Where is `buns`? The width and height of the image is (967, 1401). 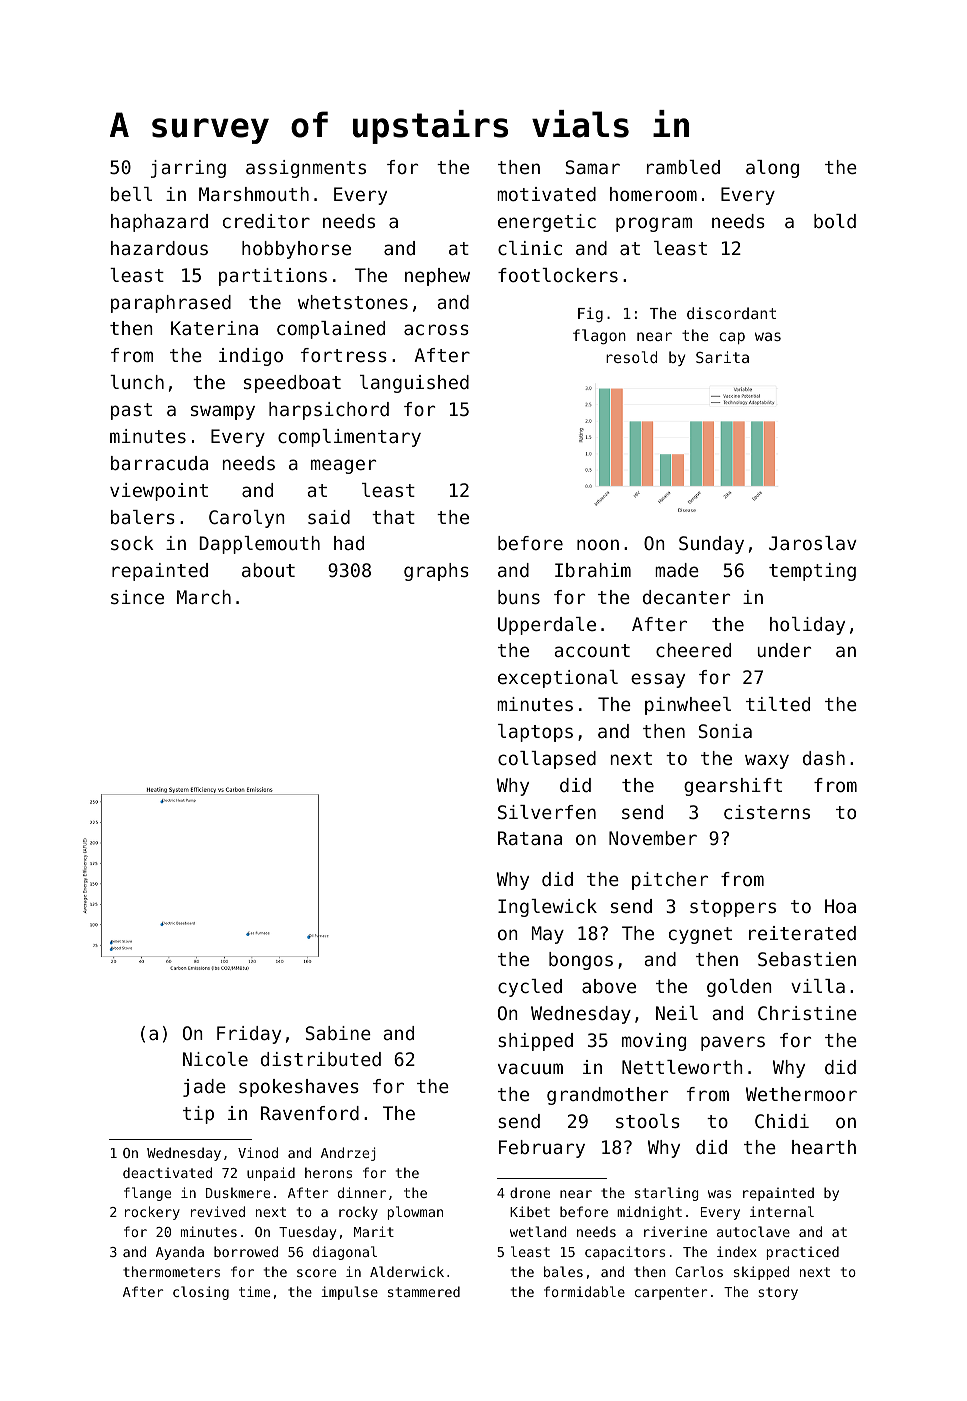
buns is located at coordinates (519, 597).
